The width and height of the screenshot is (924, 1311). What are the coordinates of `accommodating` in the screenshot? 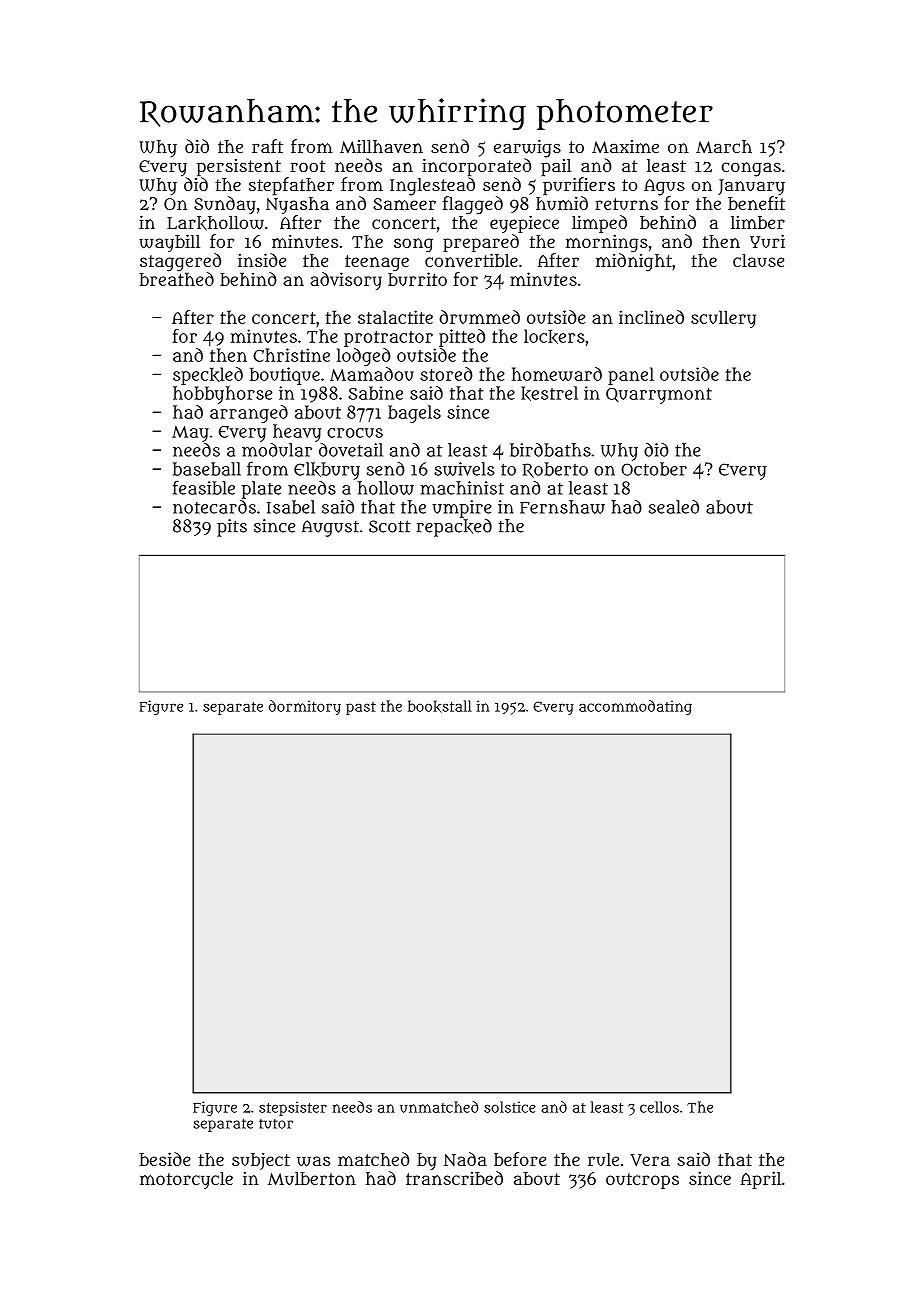 It's located at (635, 707).
